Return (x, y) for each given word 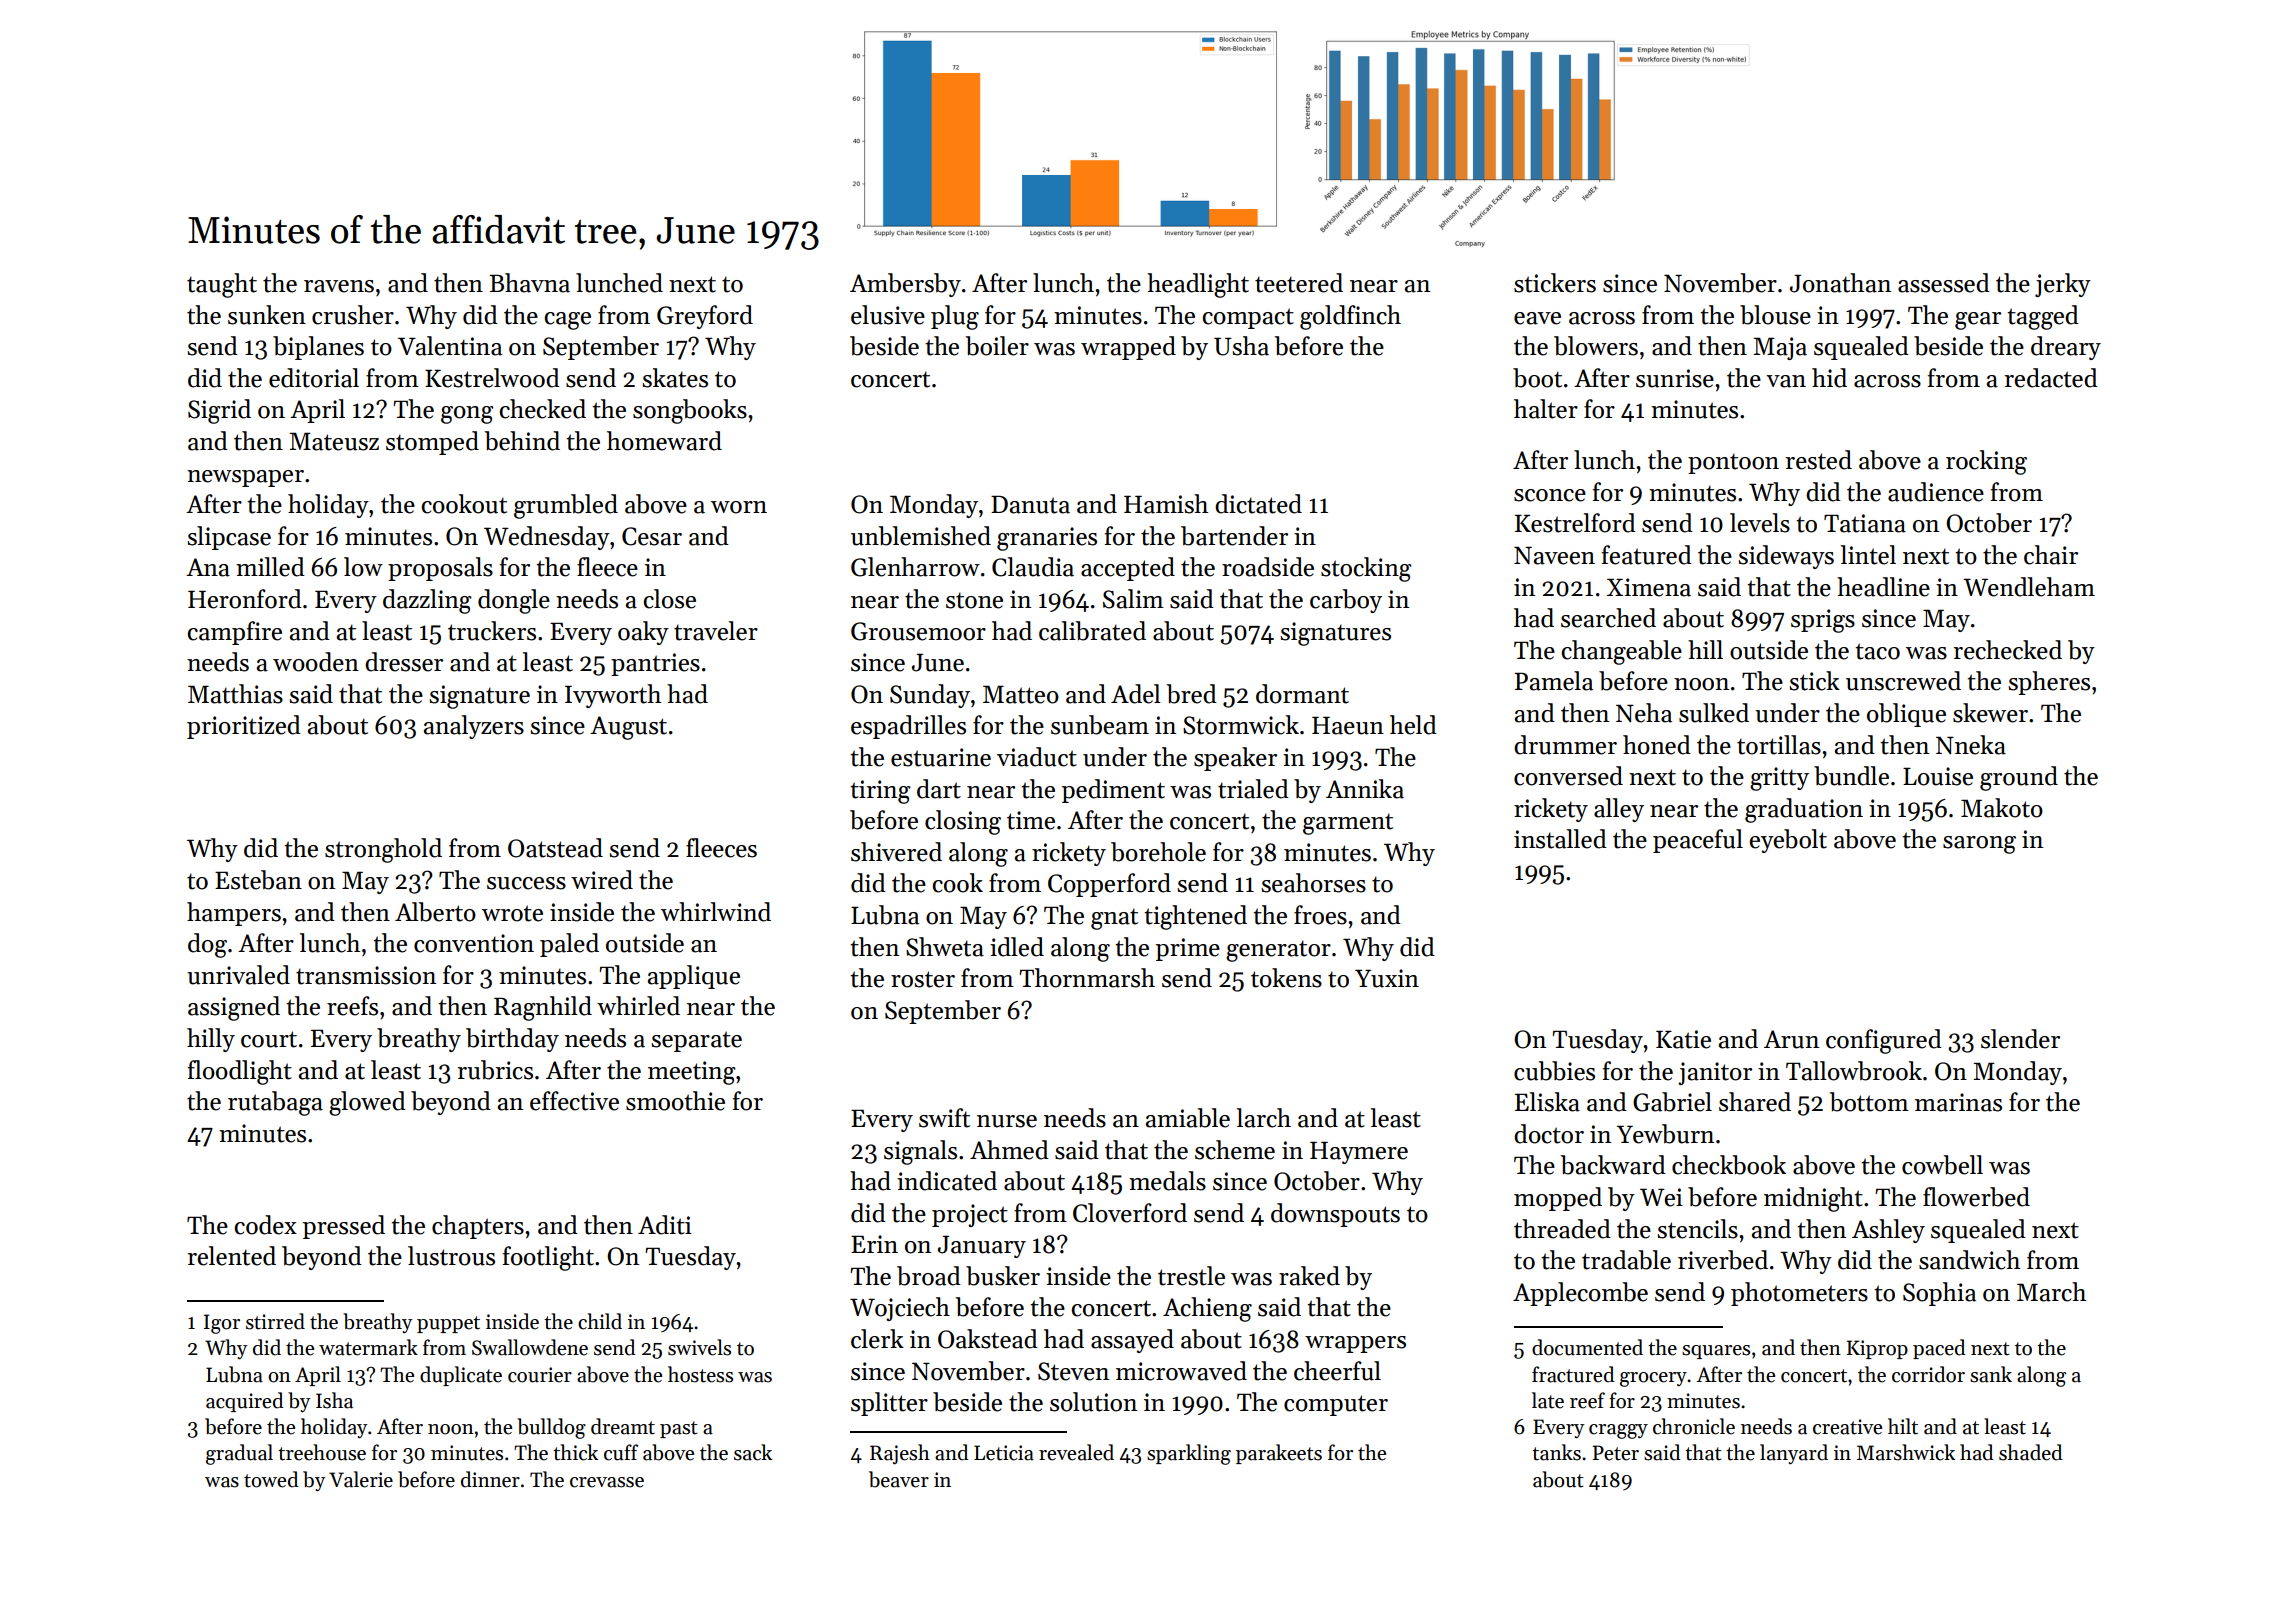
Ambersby (905, 285)
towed (271, 1479)
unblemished (921, 536)
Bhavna (529, 283)
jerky (2063, 285)
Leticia (1004, 1453)
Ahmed (1009, 1150)
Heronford (245, 599)
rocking (1986, 462)
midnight (1813, 1199)
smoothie (675, 1101)
